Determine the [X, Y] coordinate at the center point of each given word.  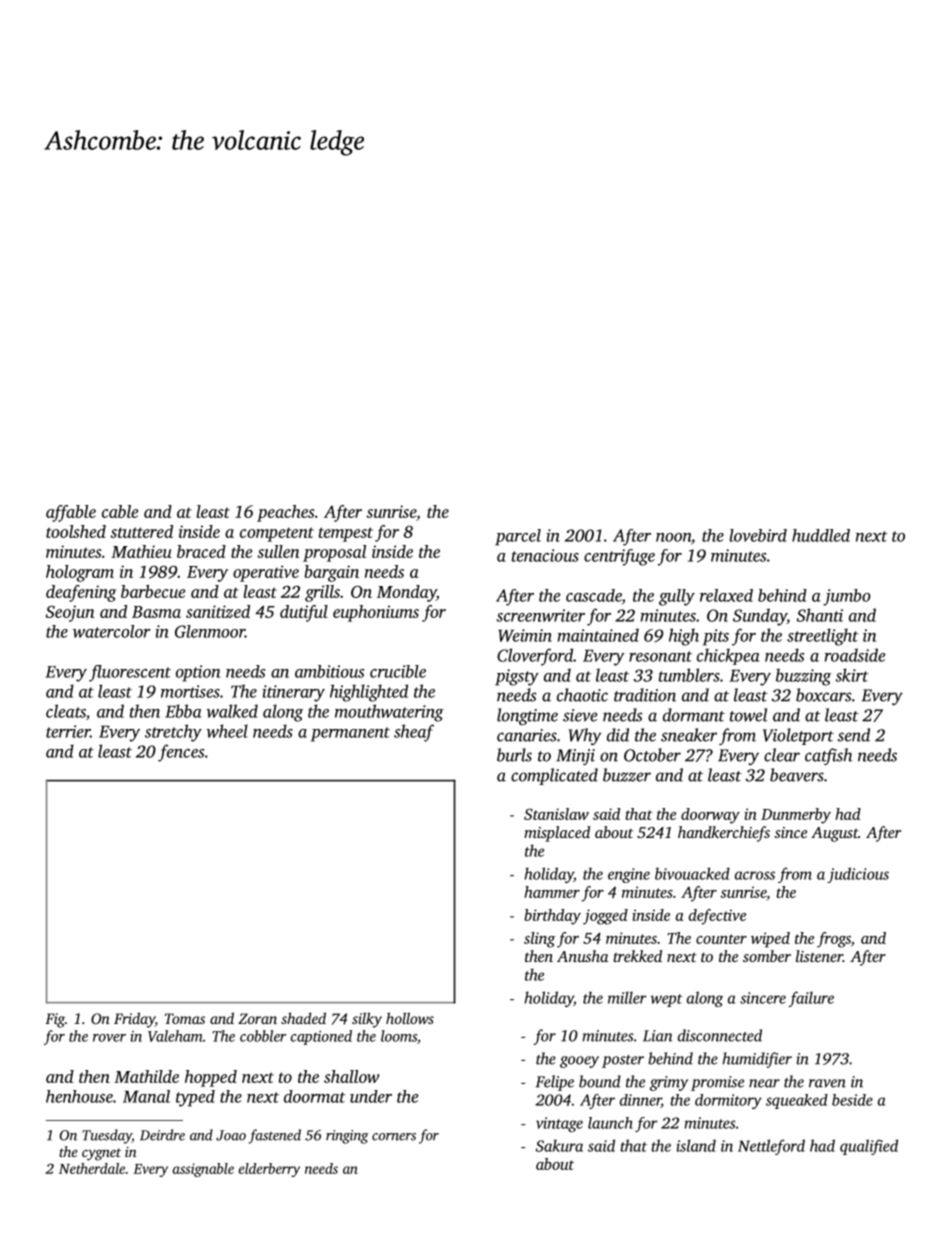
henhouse [79, 1096]
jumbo [847, 597]
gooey [579, 1062]
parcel [518, 537]
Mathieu [141, 551]
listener [819, 956]
